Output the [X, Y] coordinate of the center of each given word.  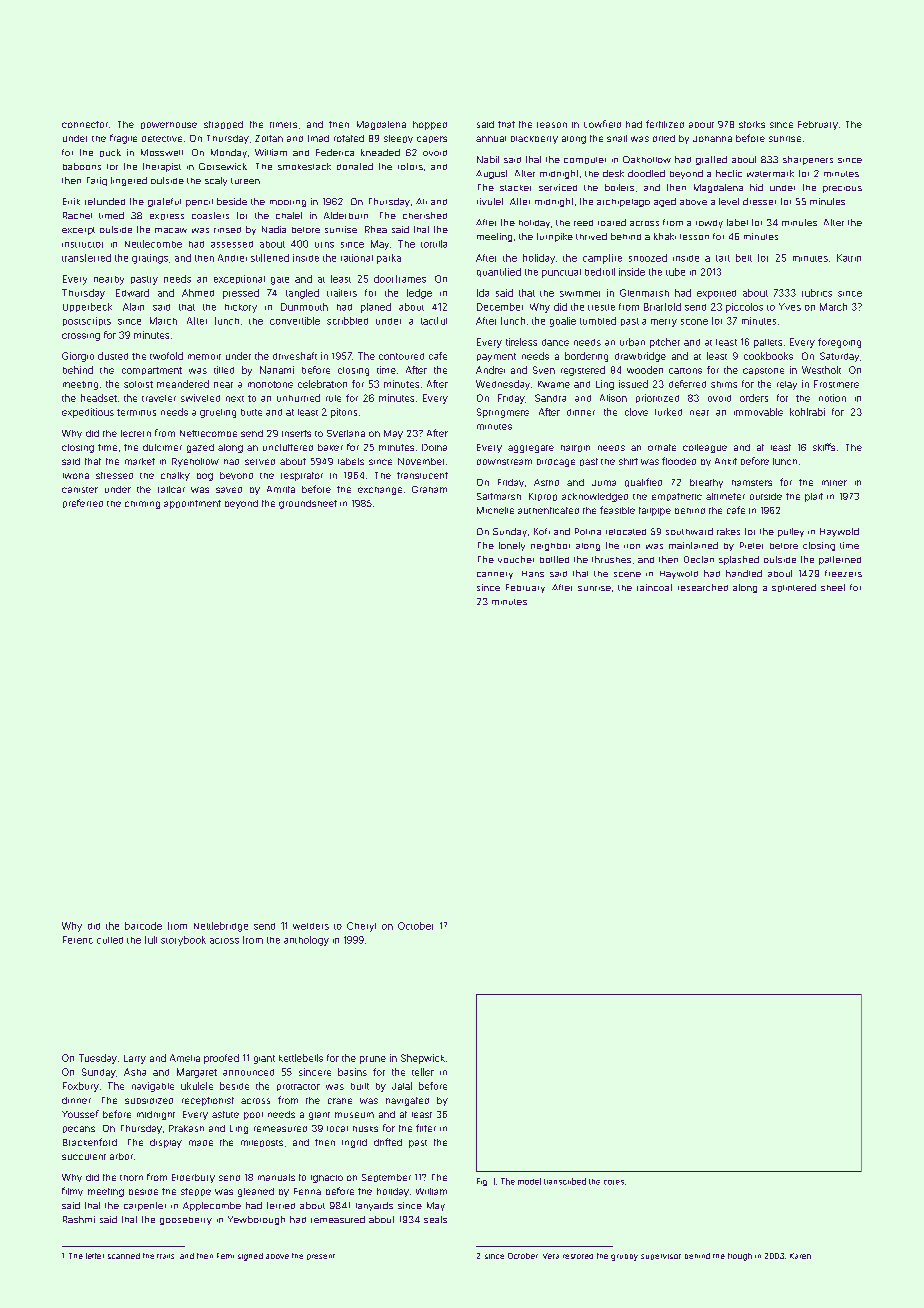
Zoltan [269, 138]
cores [614, 1182]
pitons [344, 413]
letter [95, 1256]
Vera [551, 1256]
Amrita [281, 489]
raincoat [654, 587]
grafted [711, 160]
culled [110, 940]
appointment [192, 504]
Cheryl [361, 927]
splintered [794, 588]
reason [552, 125]
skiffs [824, 447]
